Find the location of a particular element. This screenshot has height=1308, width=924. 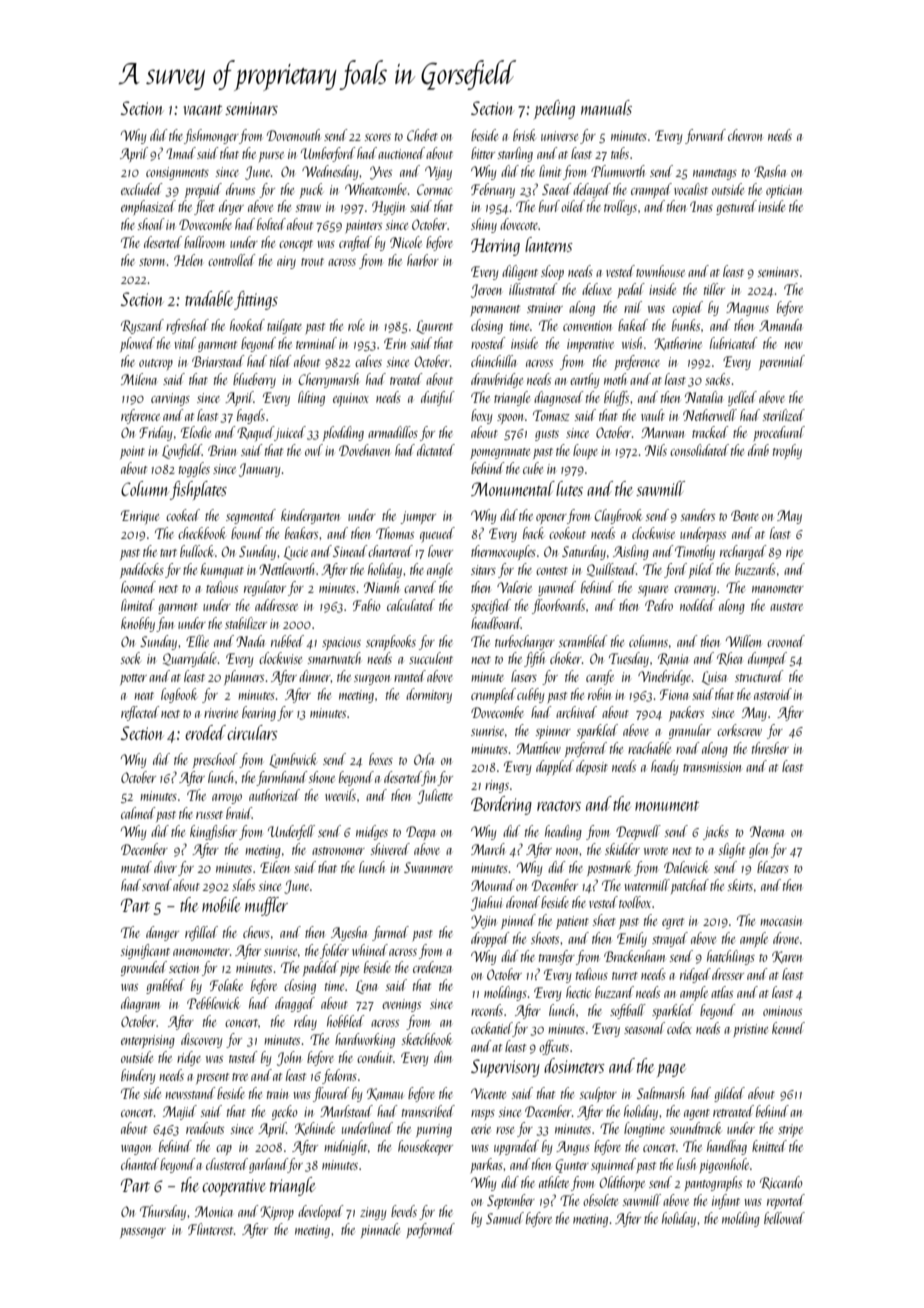

passenger is located at coordinates (143, 1233).
